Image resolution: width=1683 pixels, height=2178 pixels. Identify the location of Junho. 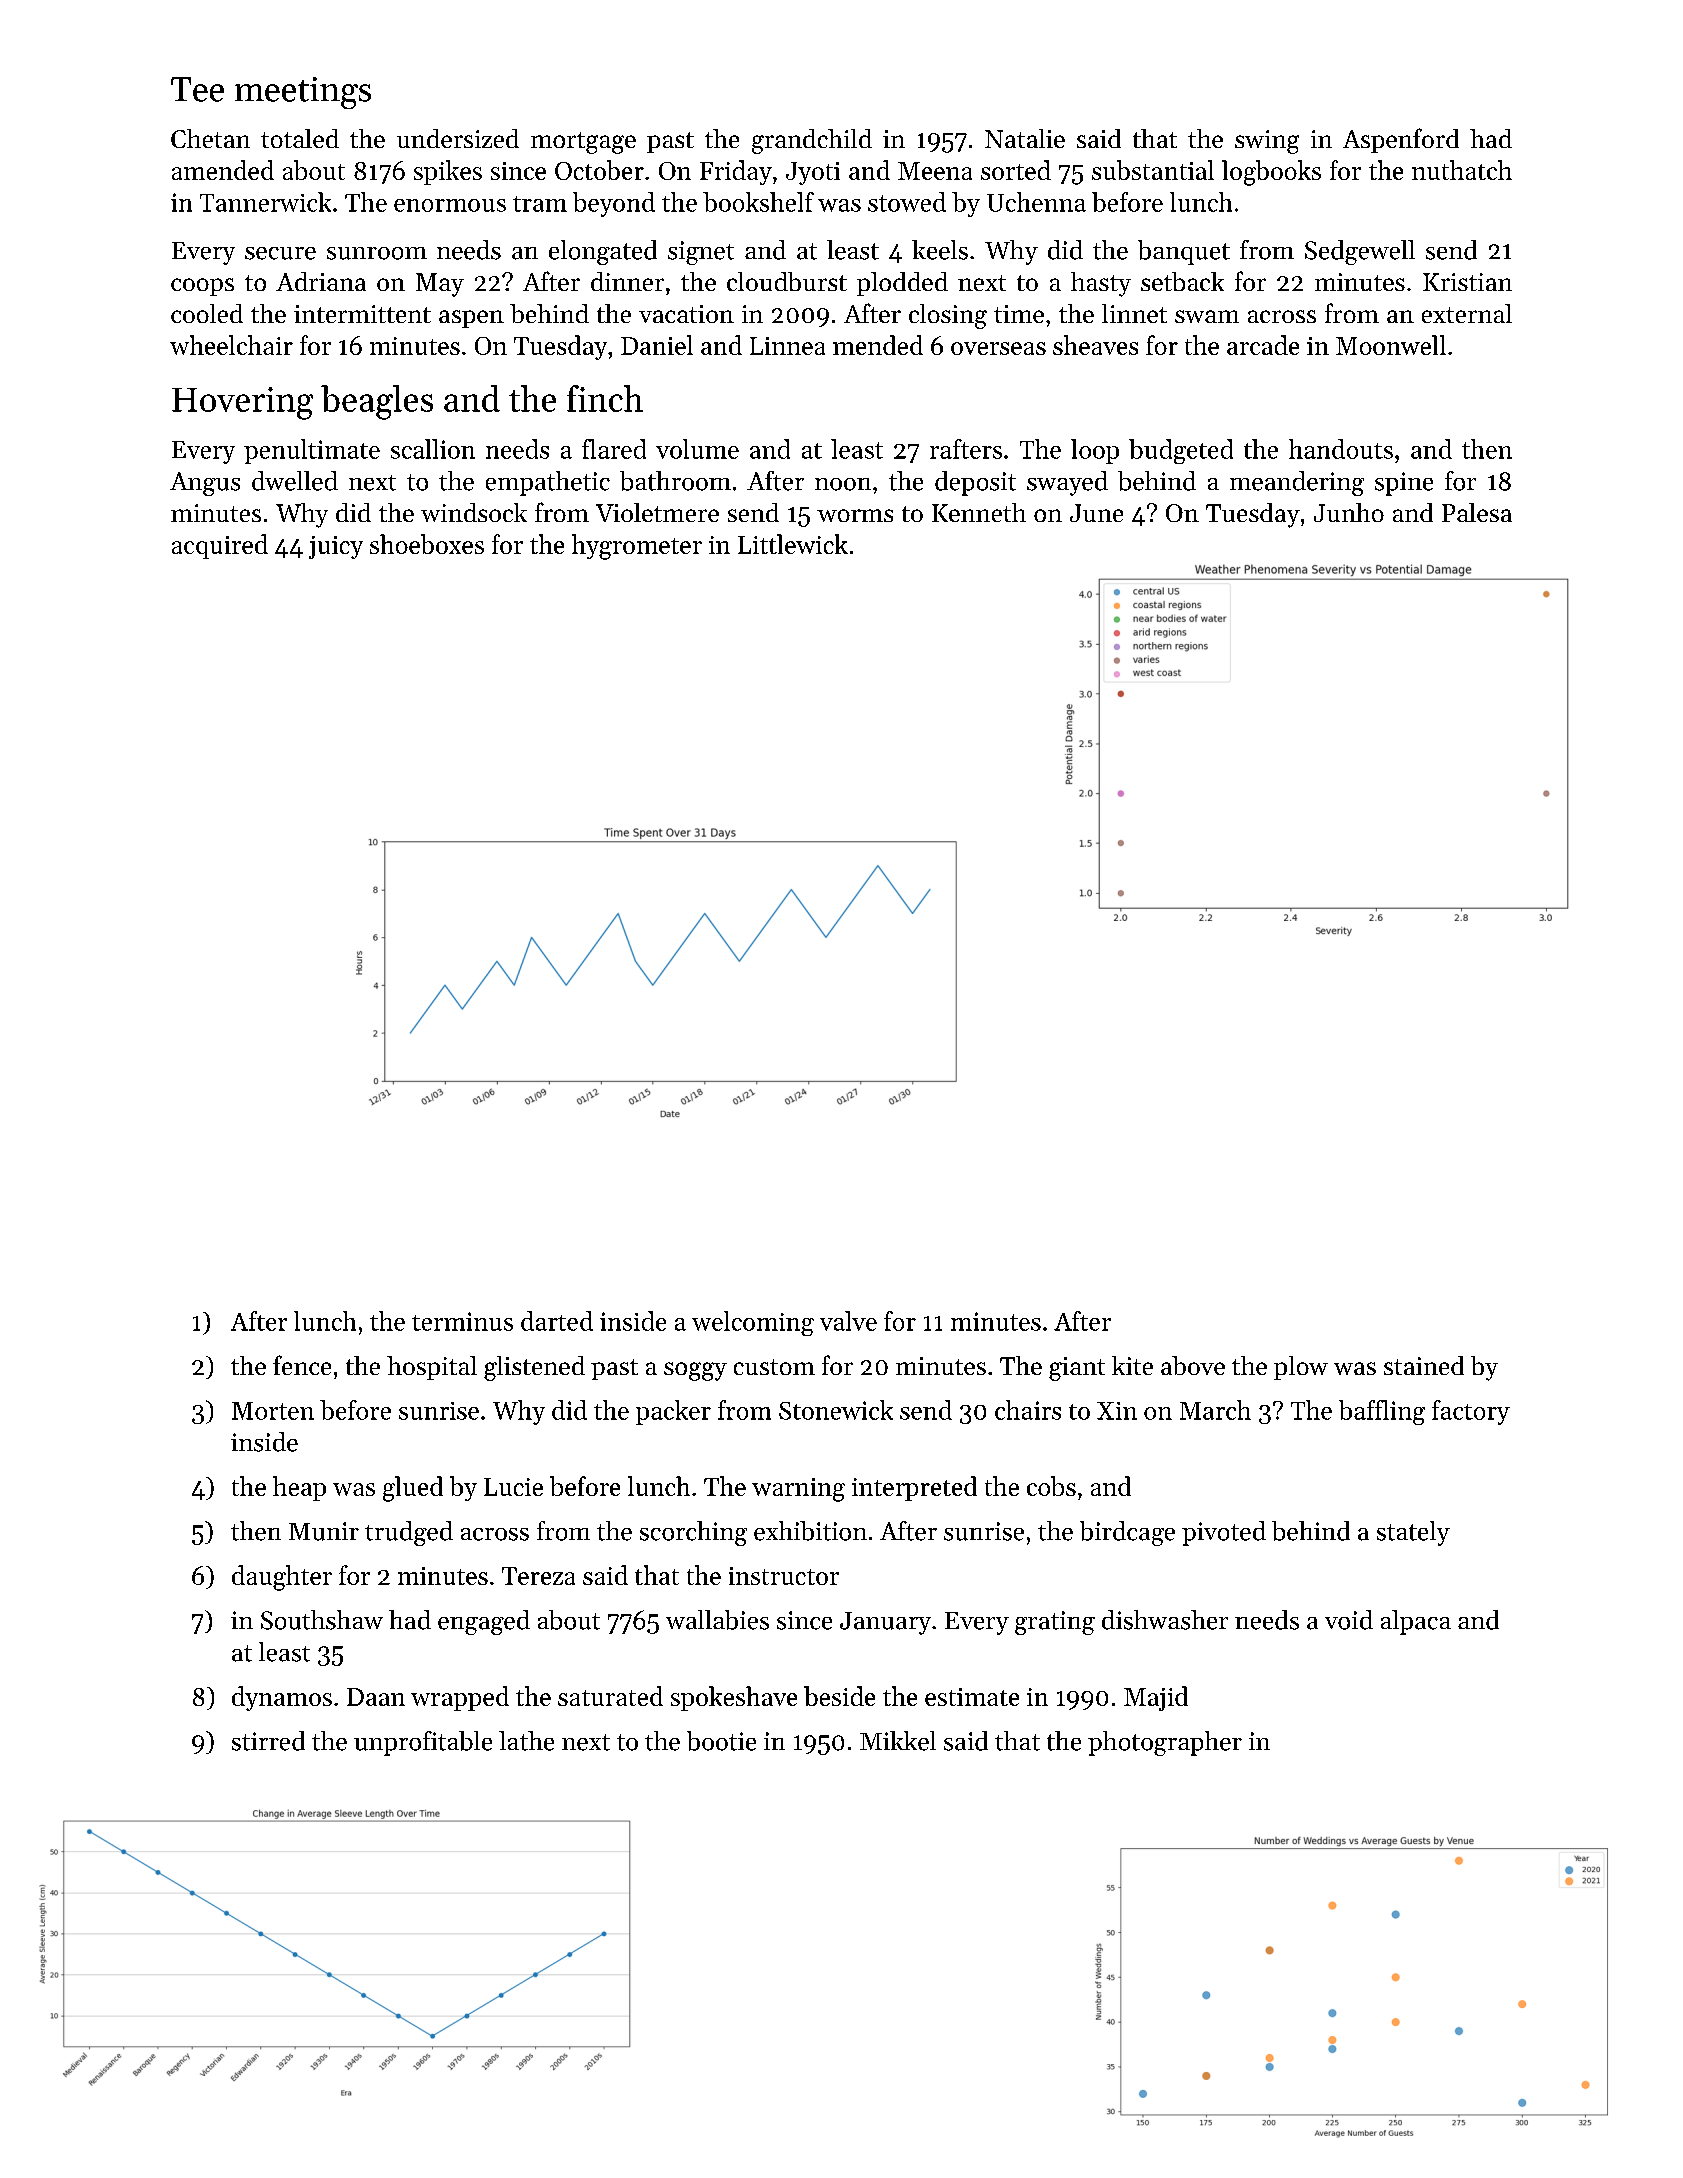
(1349, 512).
